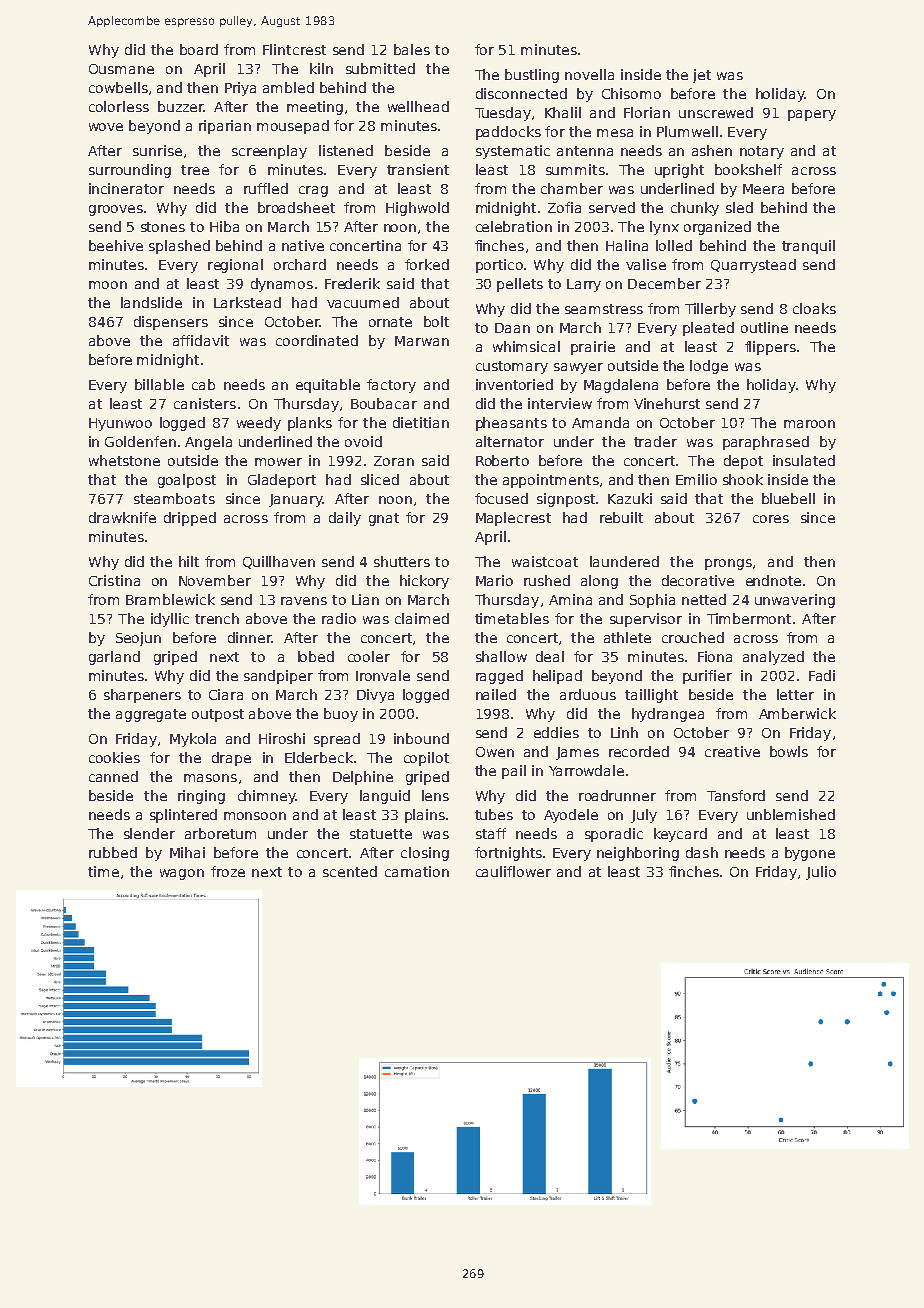 This screenshot has height=1308, width=924. Describe the element at coordinates (621, 386) in the screenshot. I see `Magdalena` at that location.
